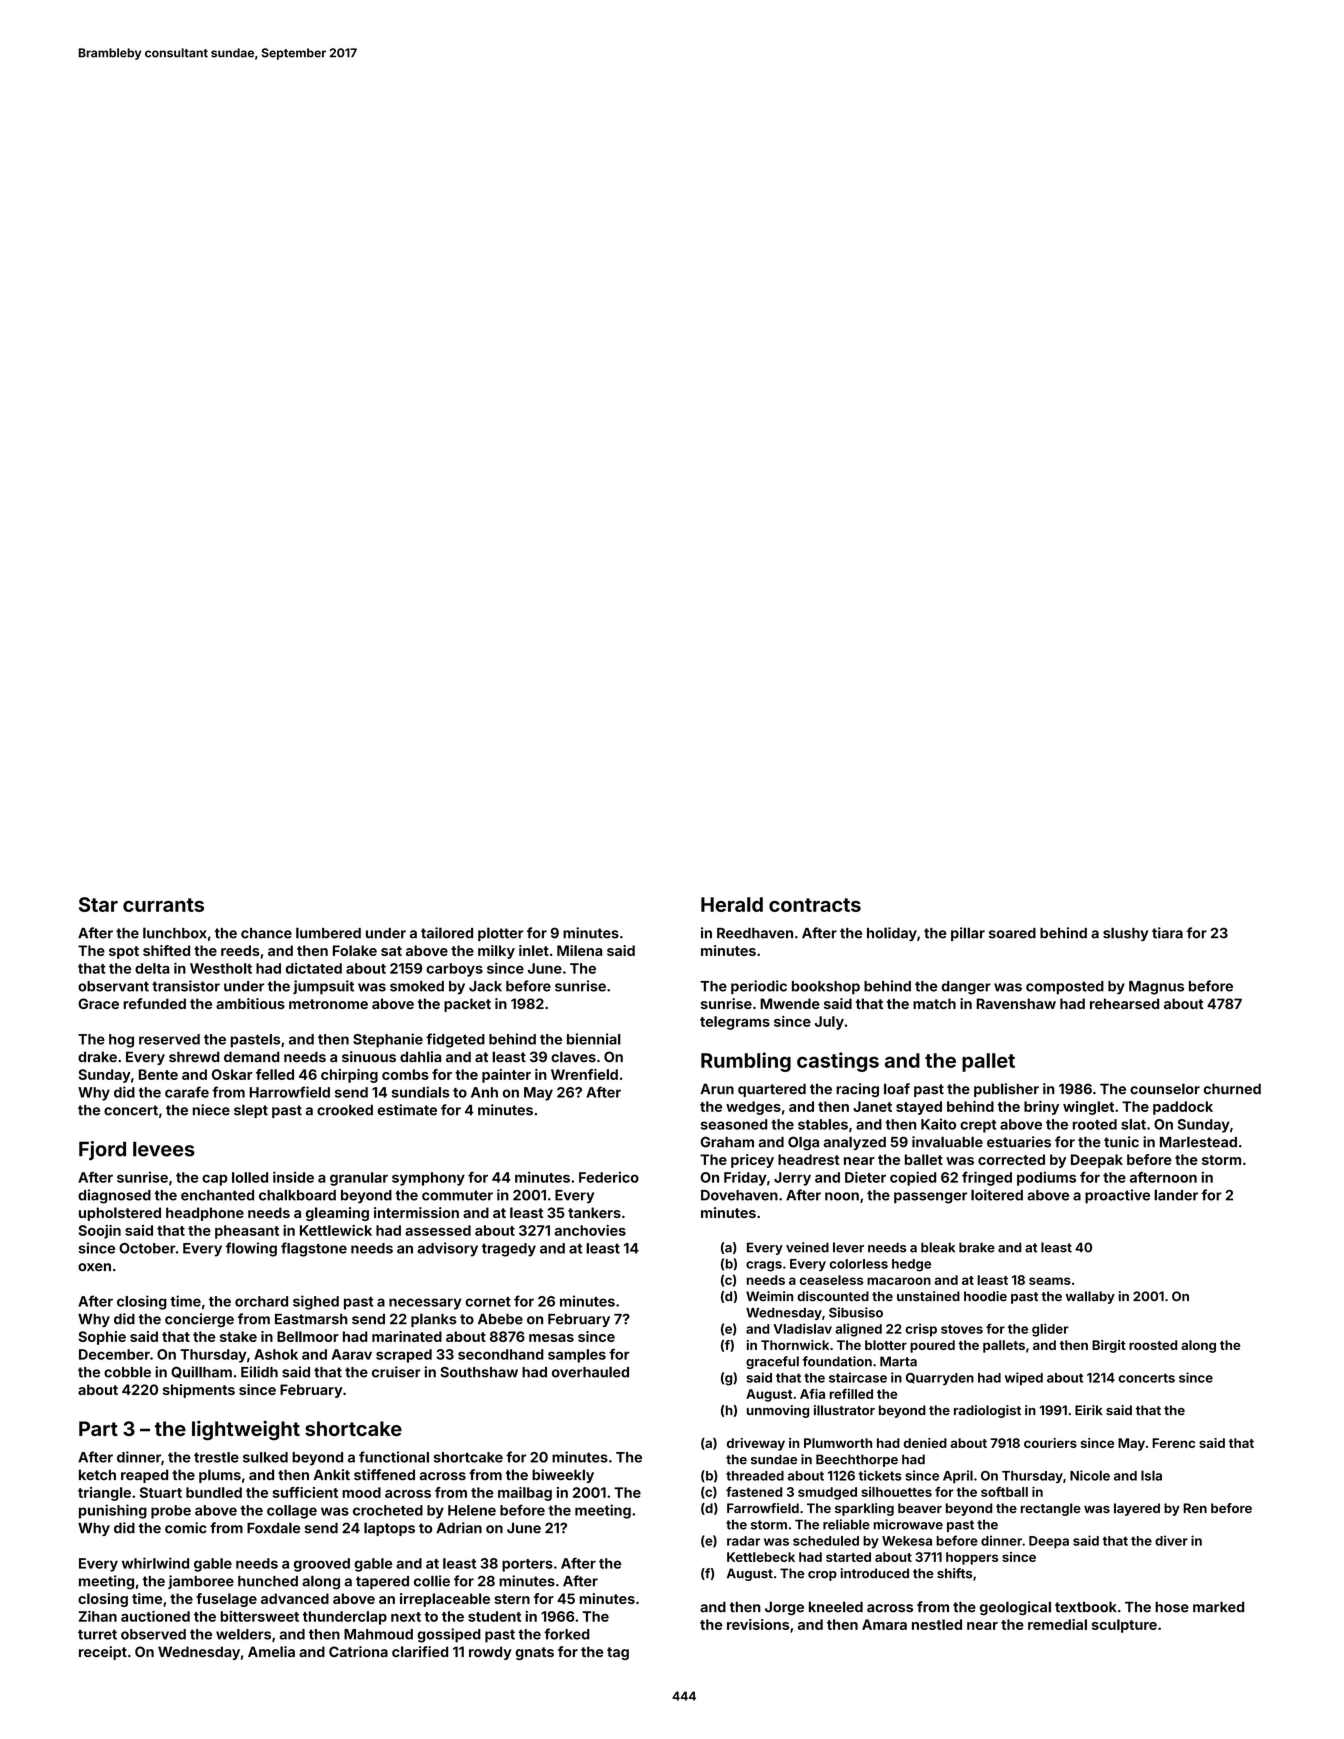 Image resolution: width=1344 pixels, height=1739 pixels. What do you see at coordinates (102, 1150) in the screenshot?
I see `Fjord` at bounding box center [102, 1150].
